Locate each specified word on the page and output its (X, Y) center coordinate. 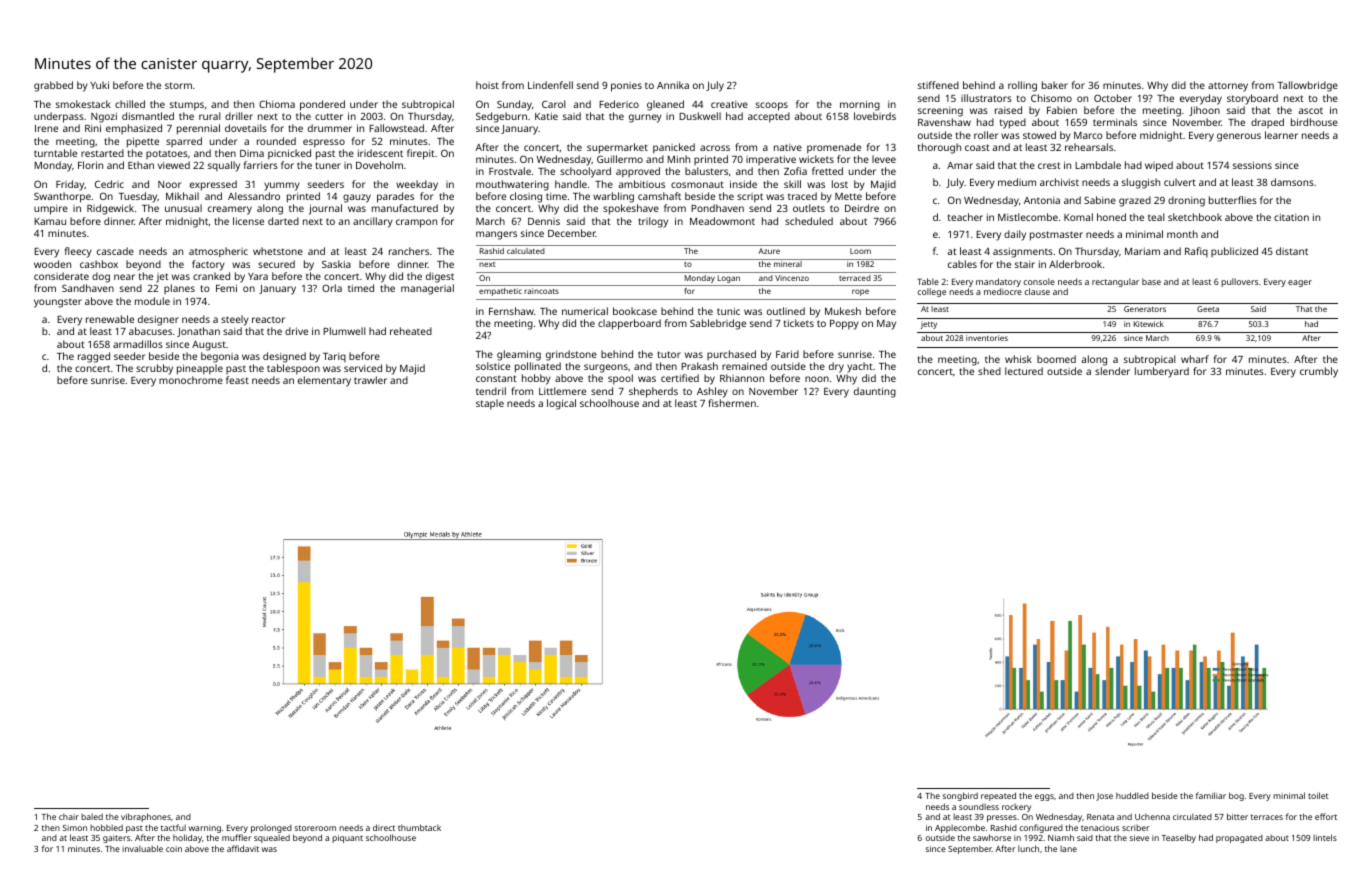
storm (178, 85)
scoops (772, 106)
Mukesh (843, 311)
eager (1300, 283)
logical (561, 404)
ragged (94, 357)
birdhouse (1314, 122)
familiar (1211, 795)
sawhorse (992, 837)
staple (490, 404)
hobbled (106, 827)
